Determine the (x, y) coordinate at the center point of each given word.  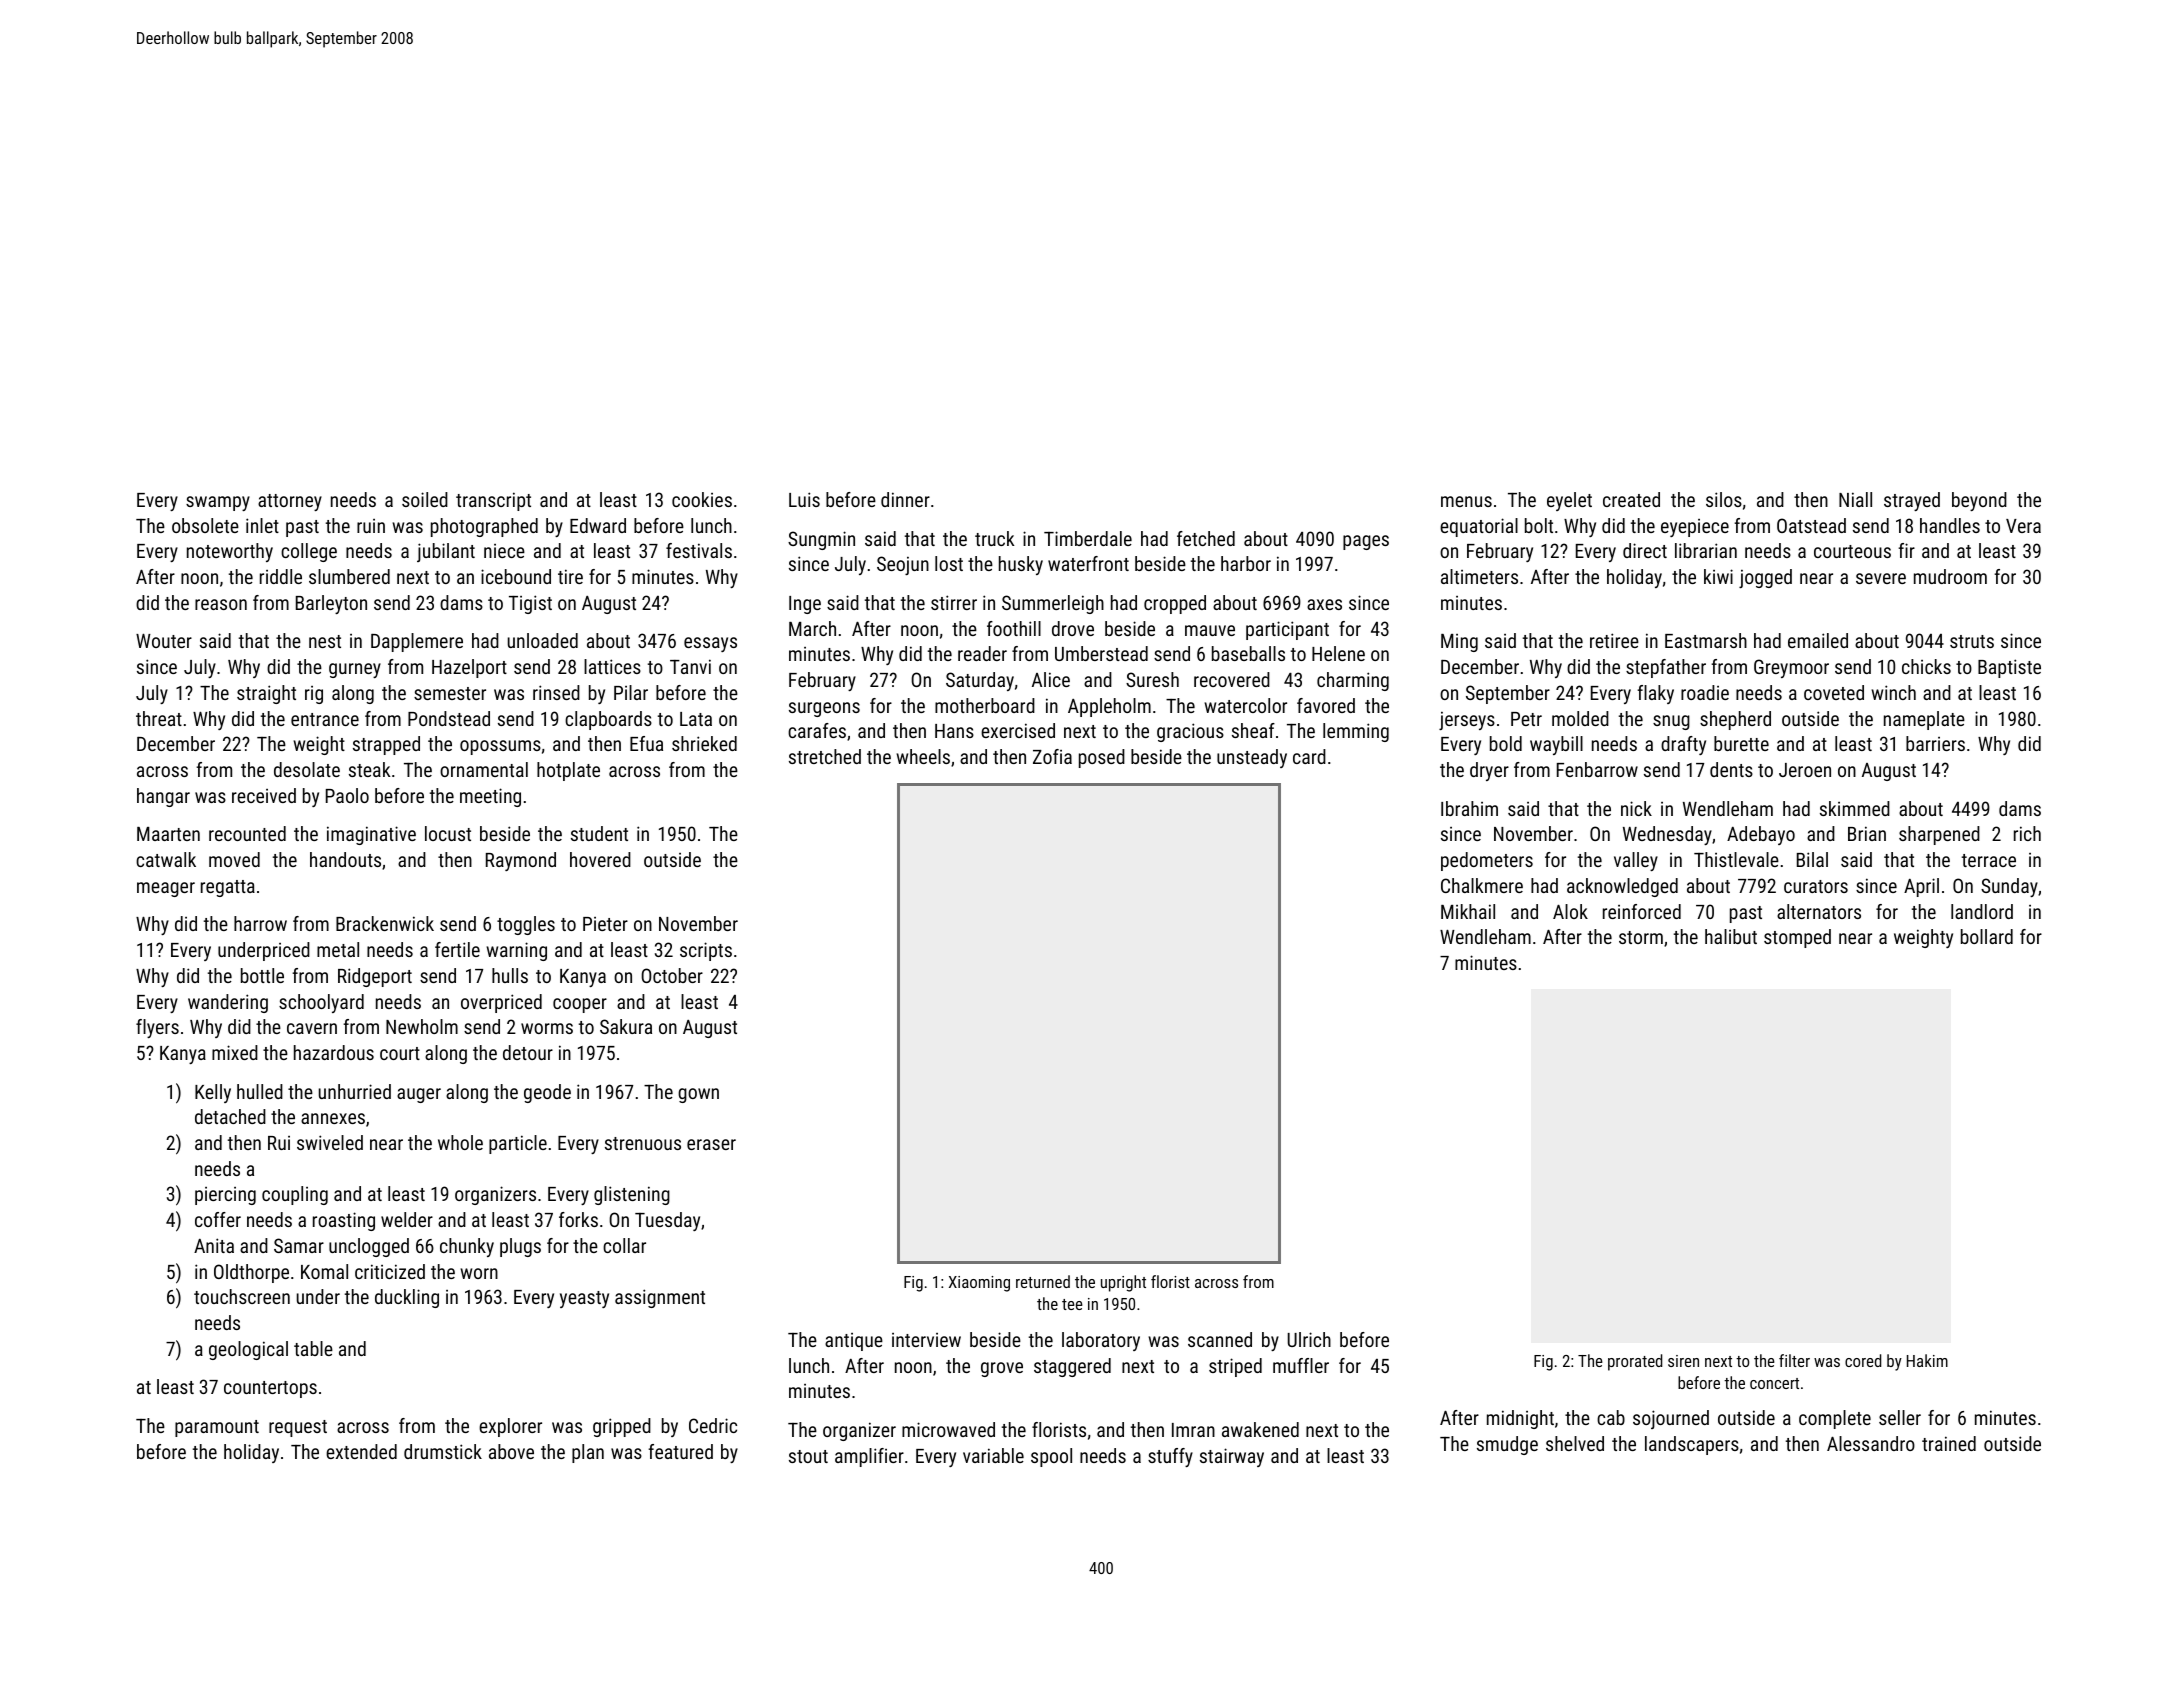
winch (1893, 692)
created (1631, 499)
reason (221, 604)
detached (230, 1116)
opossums (500, 747)
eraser (711, 1144)
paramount (217, 1428)
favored (1326, 705)
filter (1794, 1360)
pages (1366, 542)
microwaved (948, 1429)
